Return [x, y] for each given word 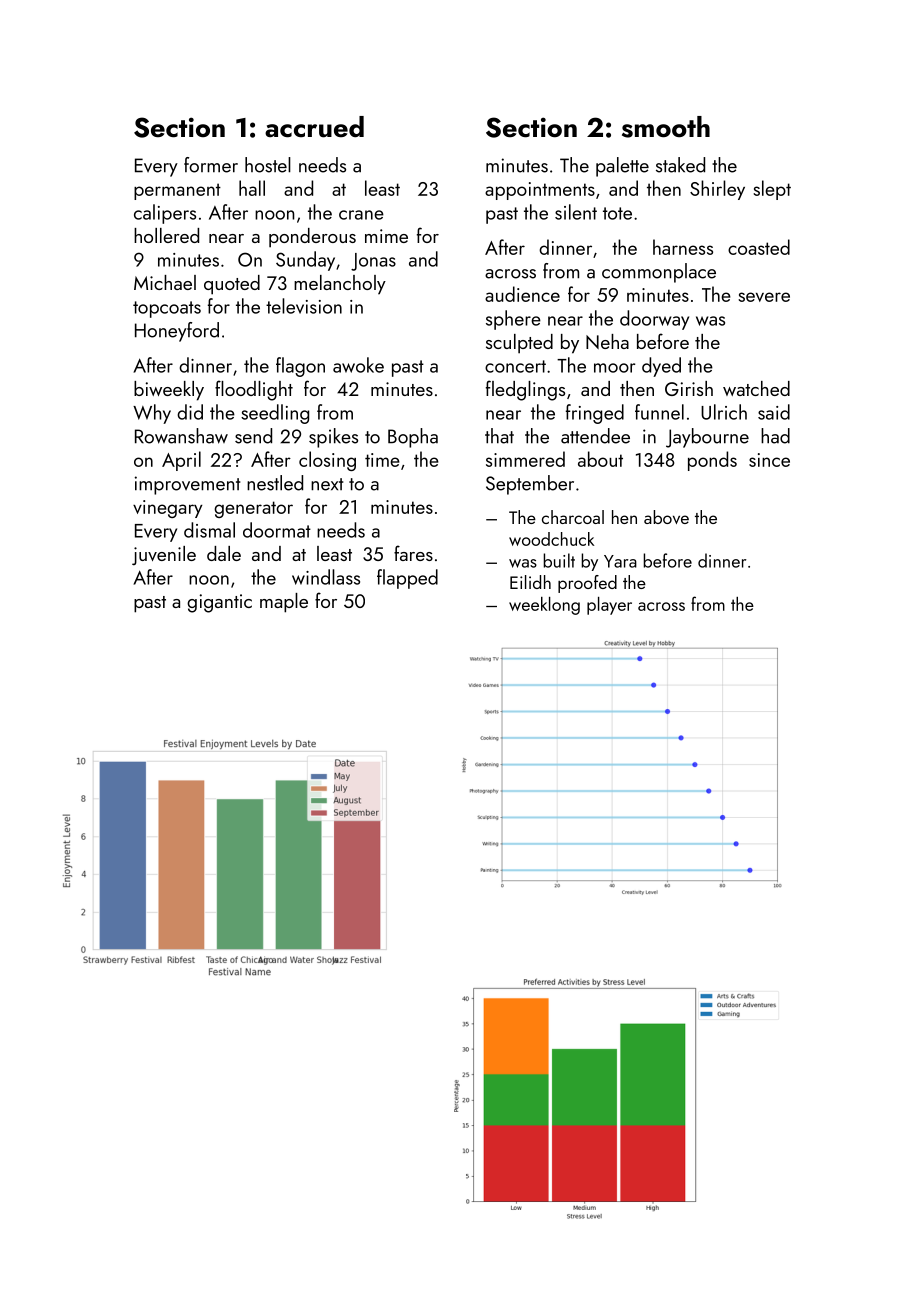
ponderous [312, 238]
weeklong [544, 606]
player [609, 606]
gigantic [219, 603]
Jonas [373, 262]
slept [772, 190]
